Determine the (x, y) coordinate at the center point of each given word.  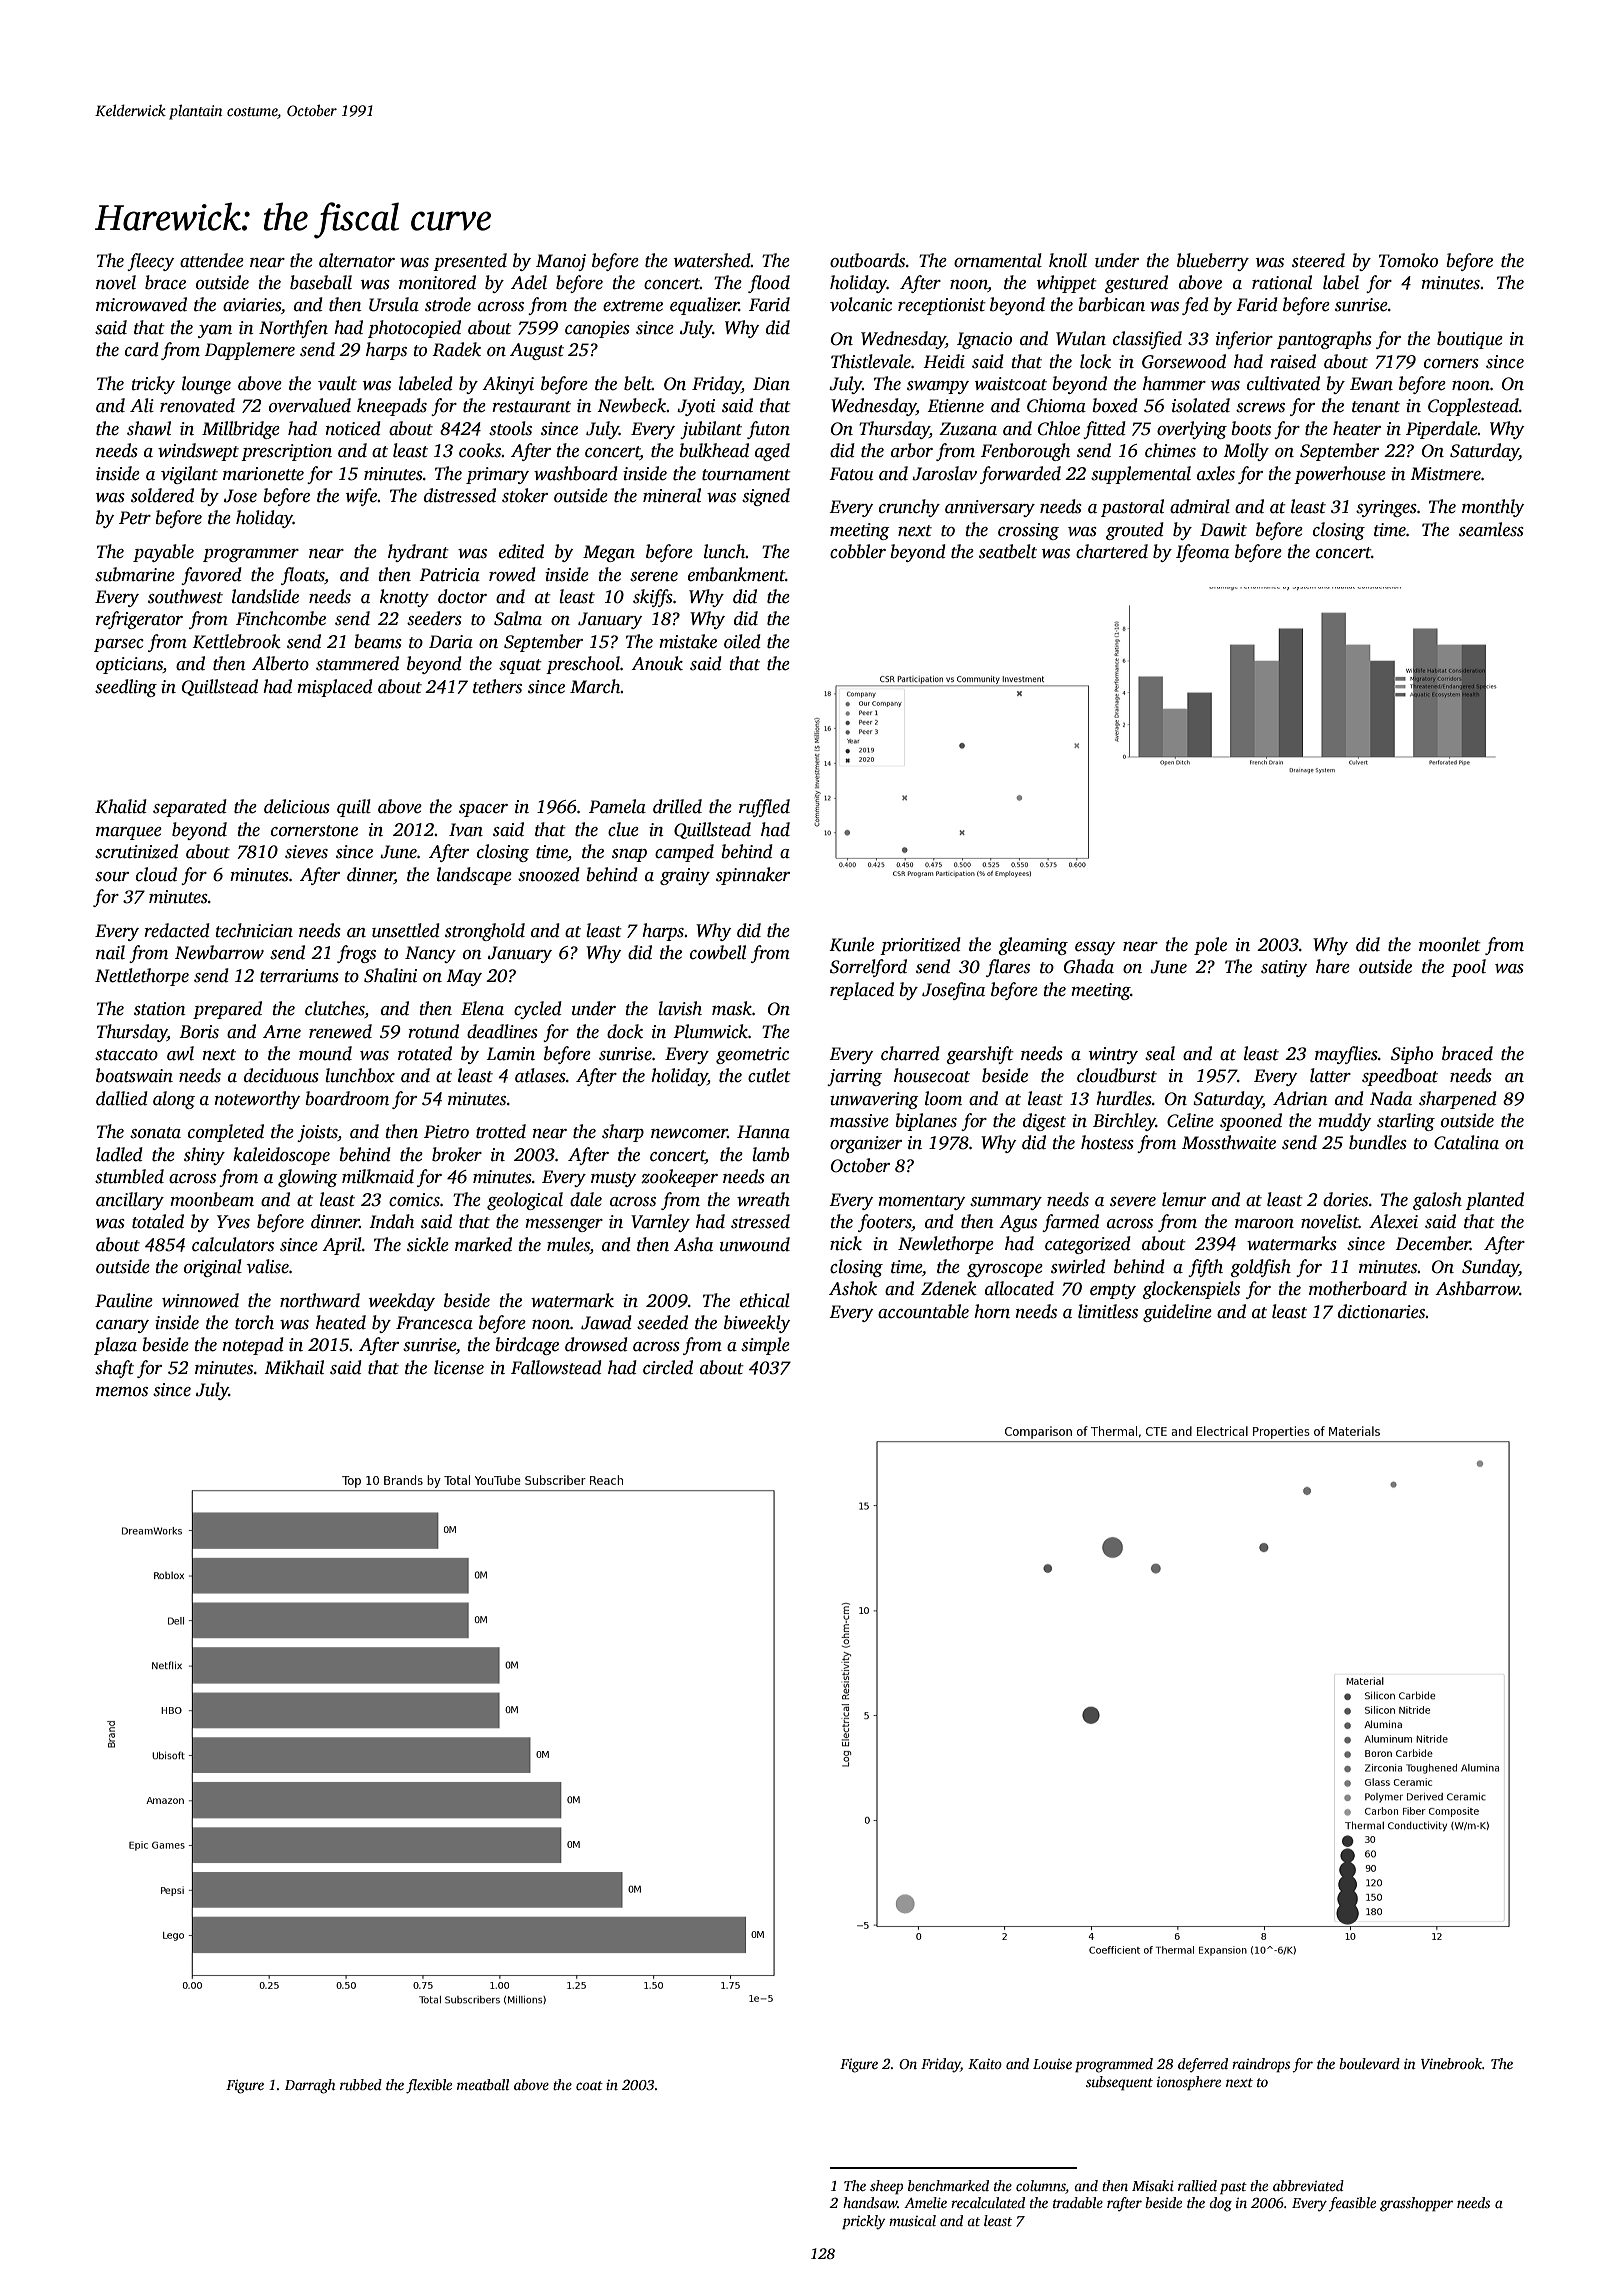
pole (1210, 946)
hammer (1174, 383)
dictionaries (1382, 1311)
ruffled (764, 808)
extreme (633, 306)
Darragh (310, 2086)
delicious (297, 806)
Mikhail (294, 1367)
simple (765, 1346)
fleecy (150, 262)
